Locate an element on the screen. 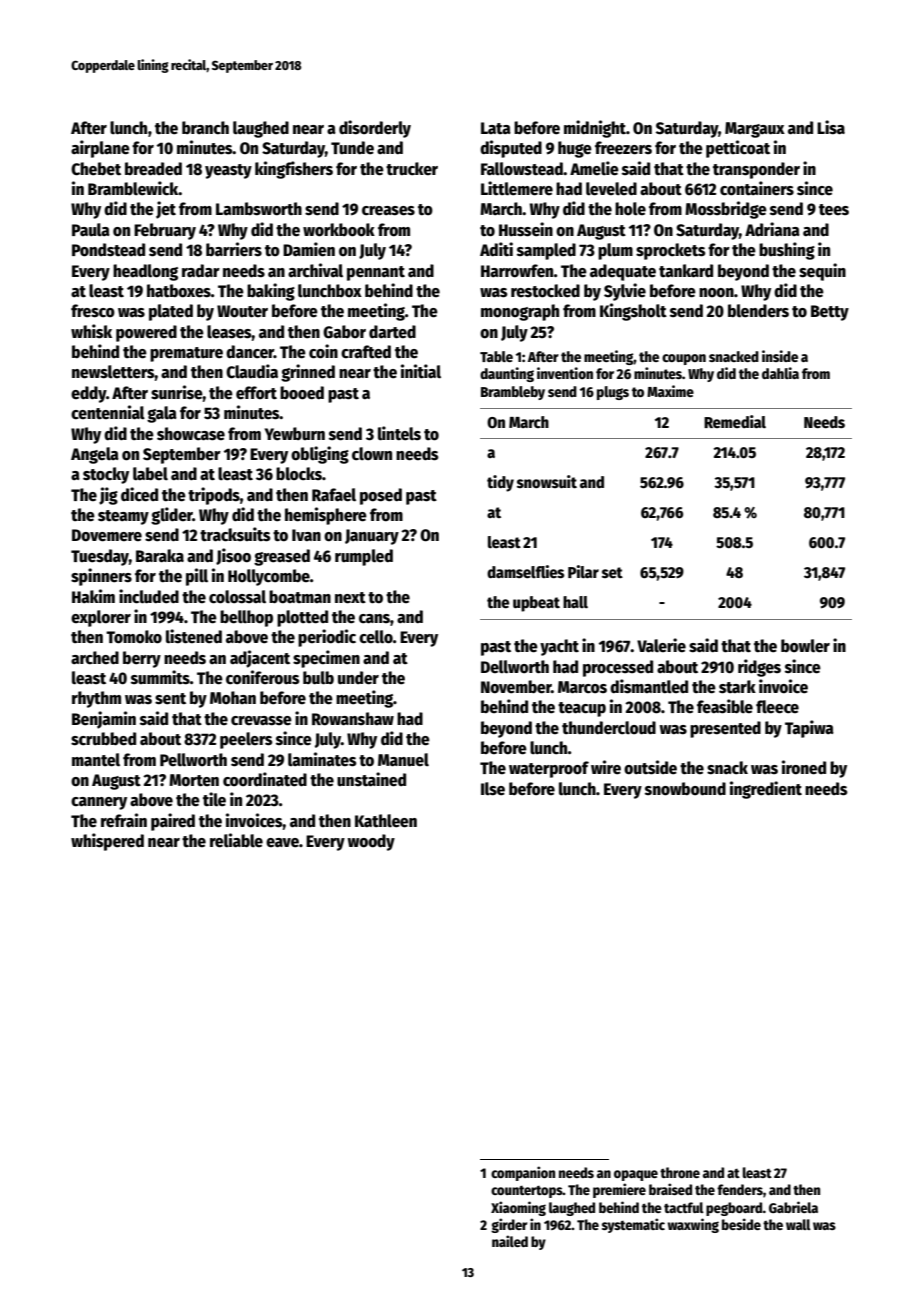 The width and height of the screenshot is (924, 1308). systematic is located at coordinates (633, 1225).
